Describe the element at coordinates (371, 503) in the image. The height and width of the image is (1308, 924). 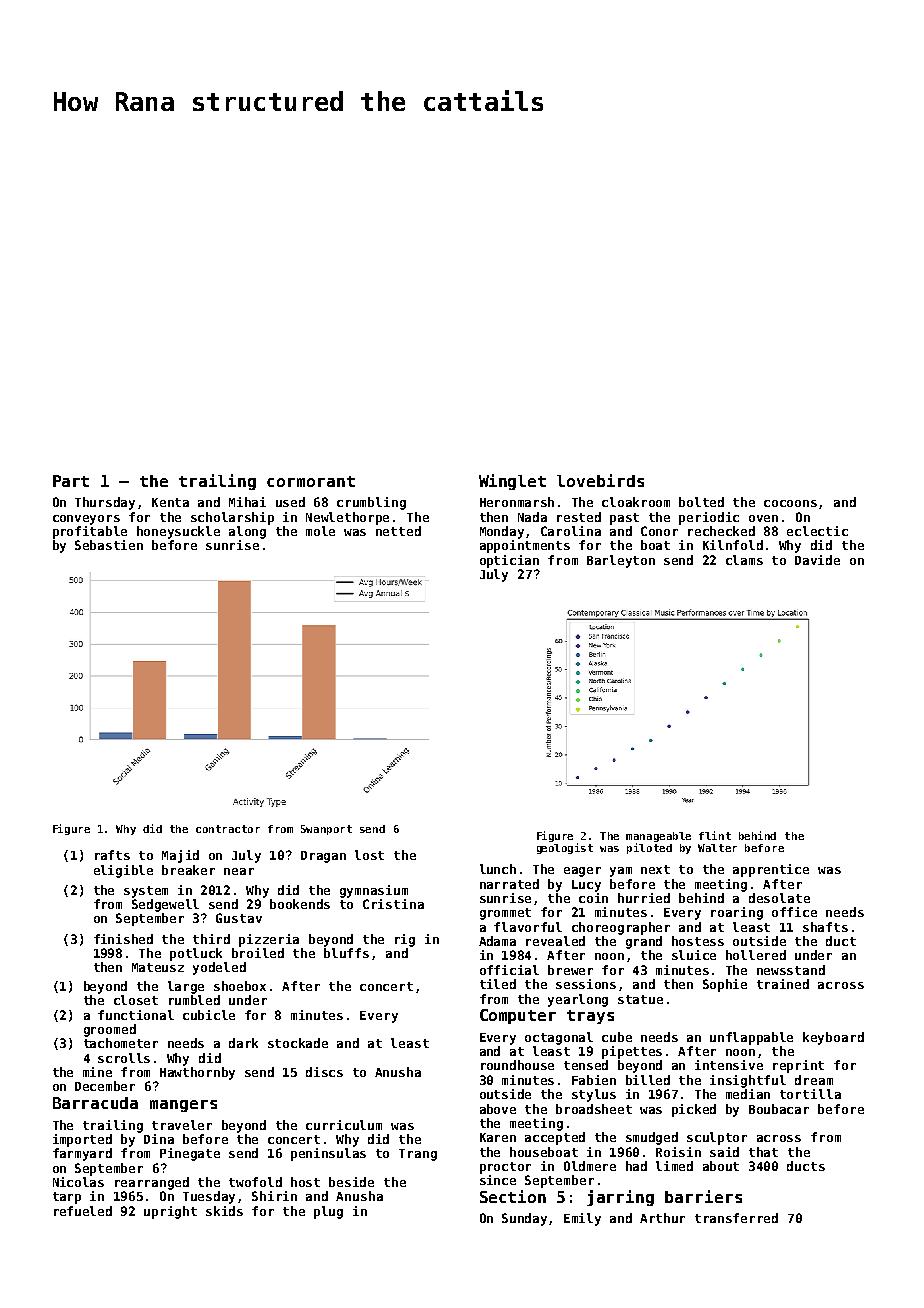
I see `crumbling` at that location.
